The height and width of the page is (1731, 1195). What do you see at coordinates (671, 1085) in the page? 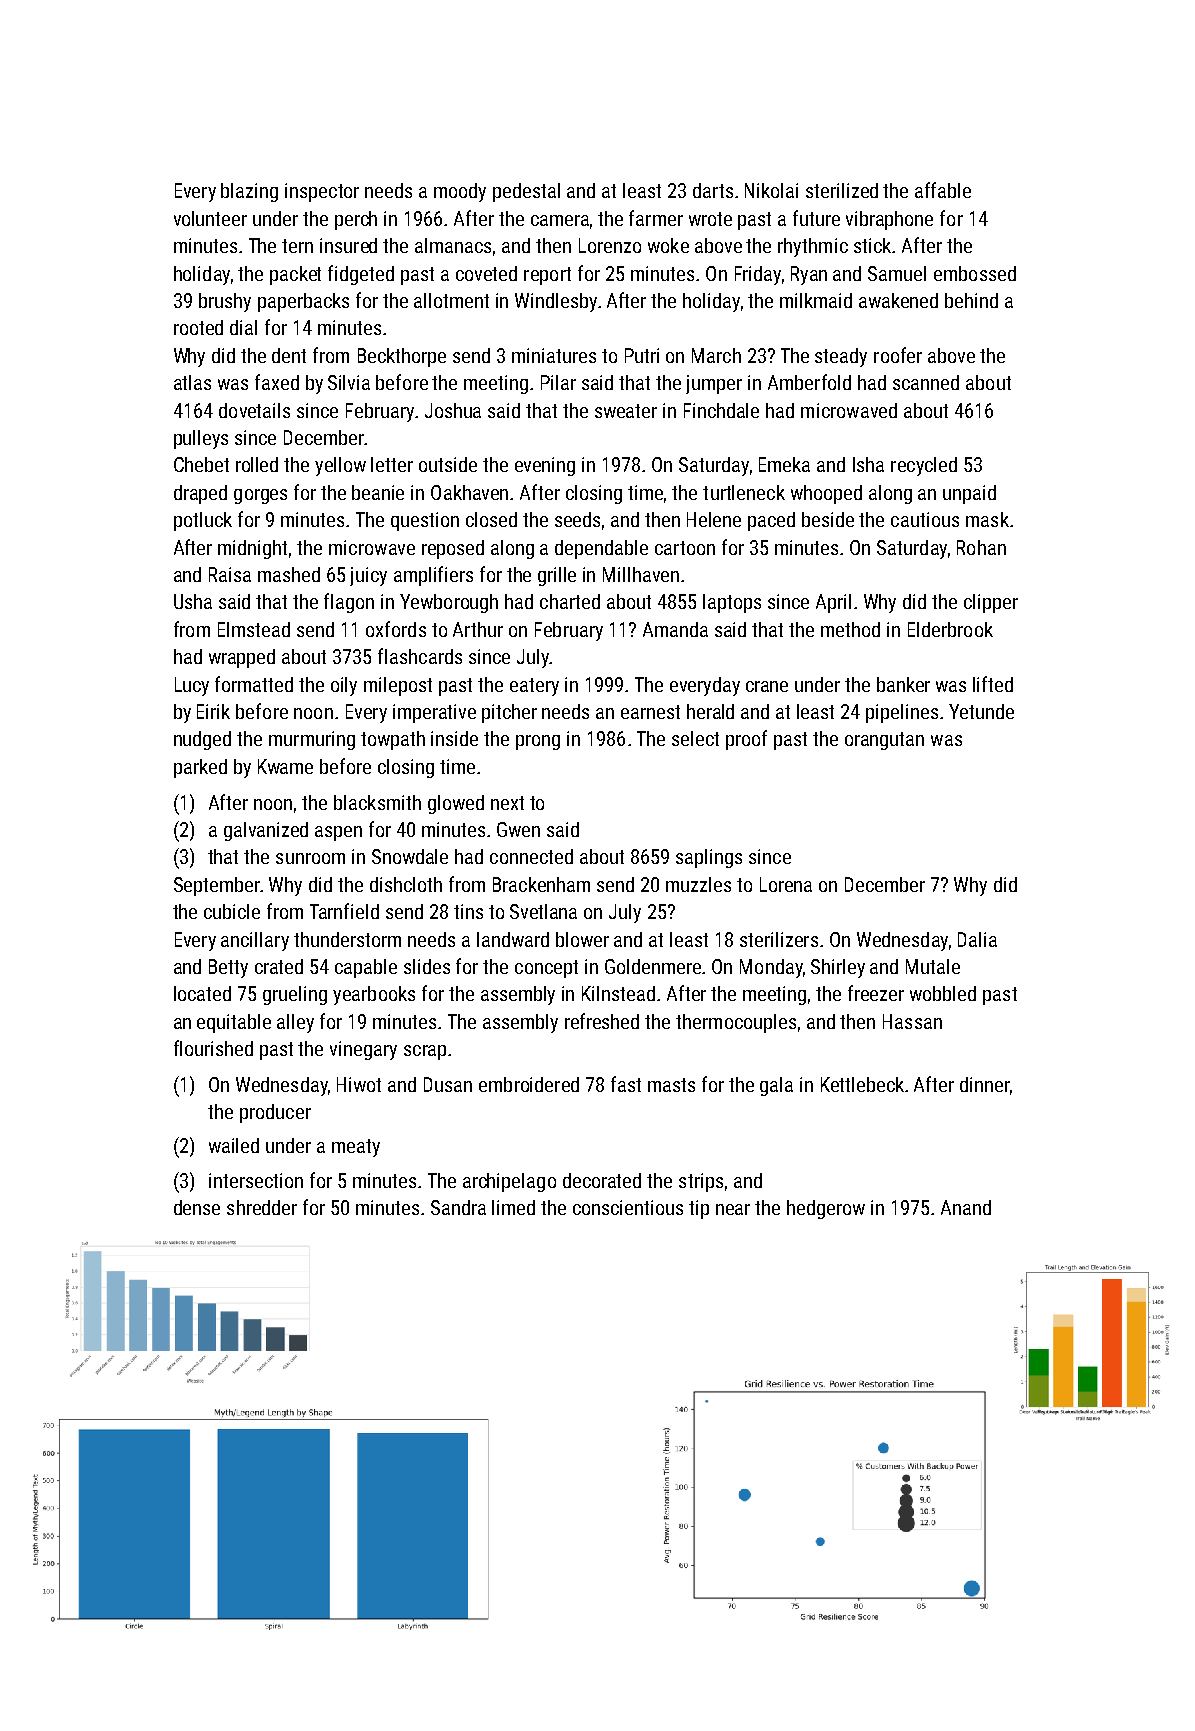
I see `masts` at bounding box center [671, 1085].
